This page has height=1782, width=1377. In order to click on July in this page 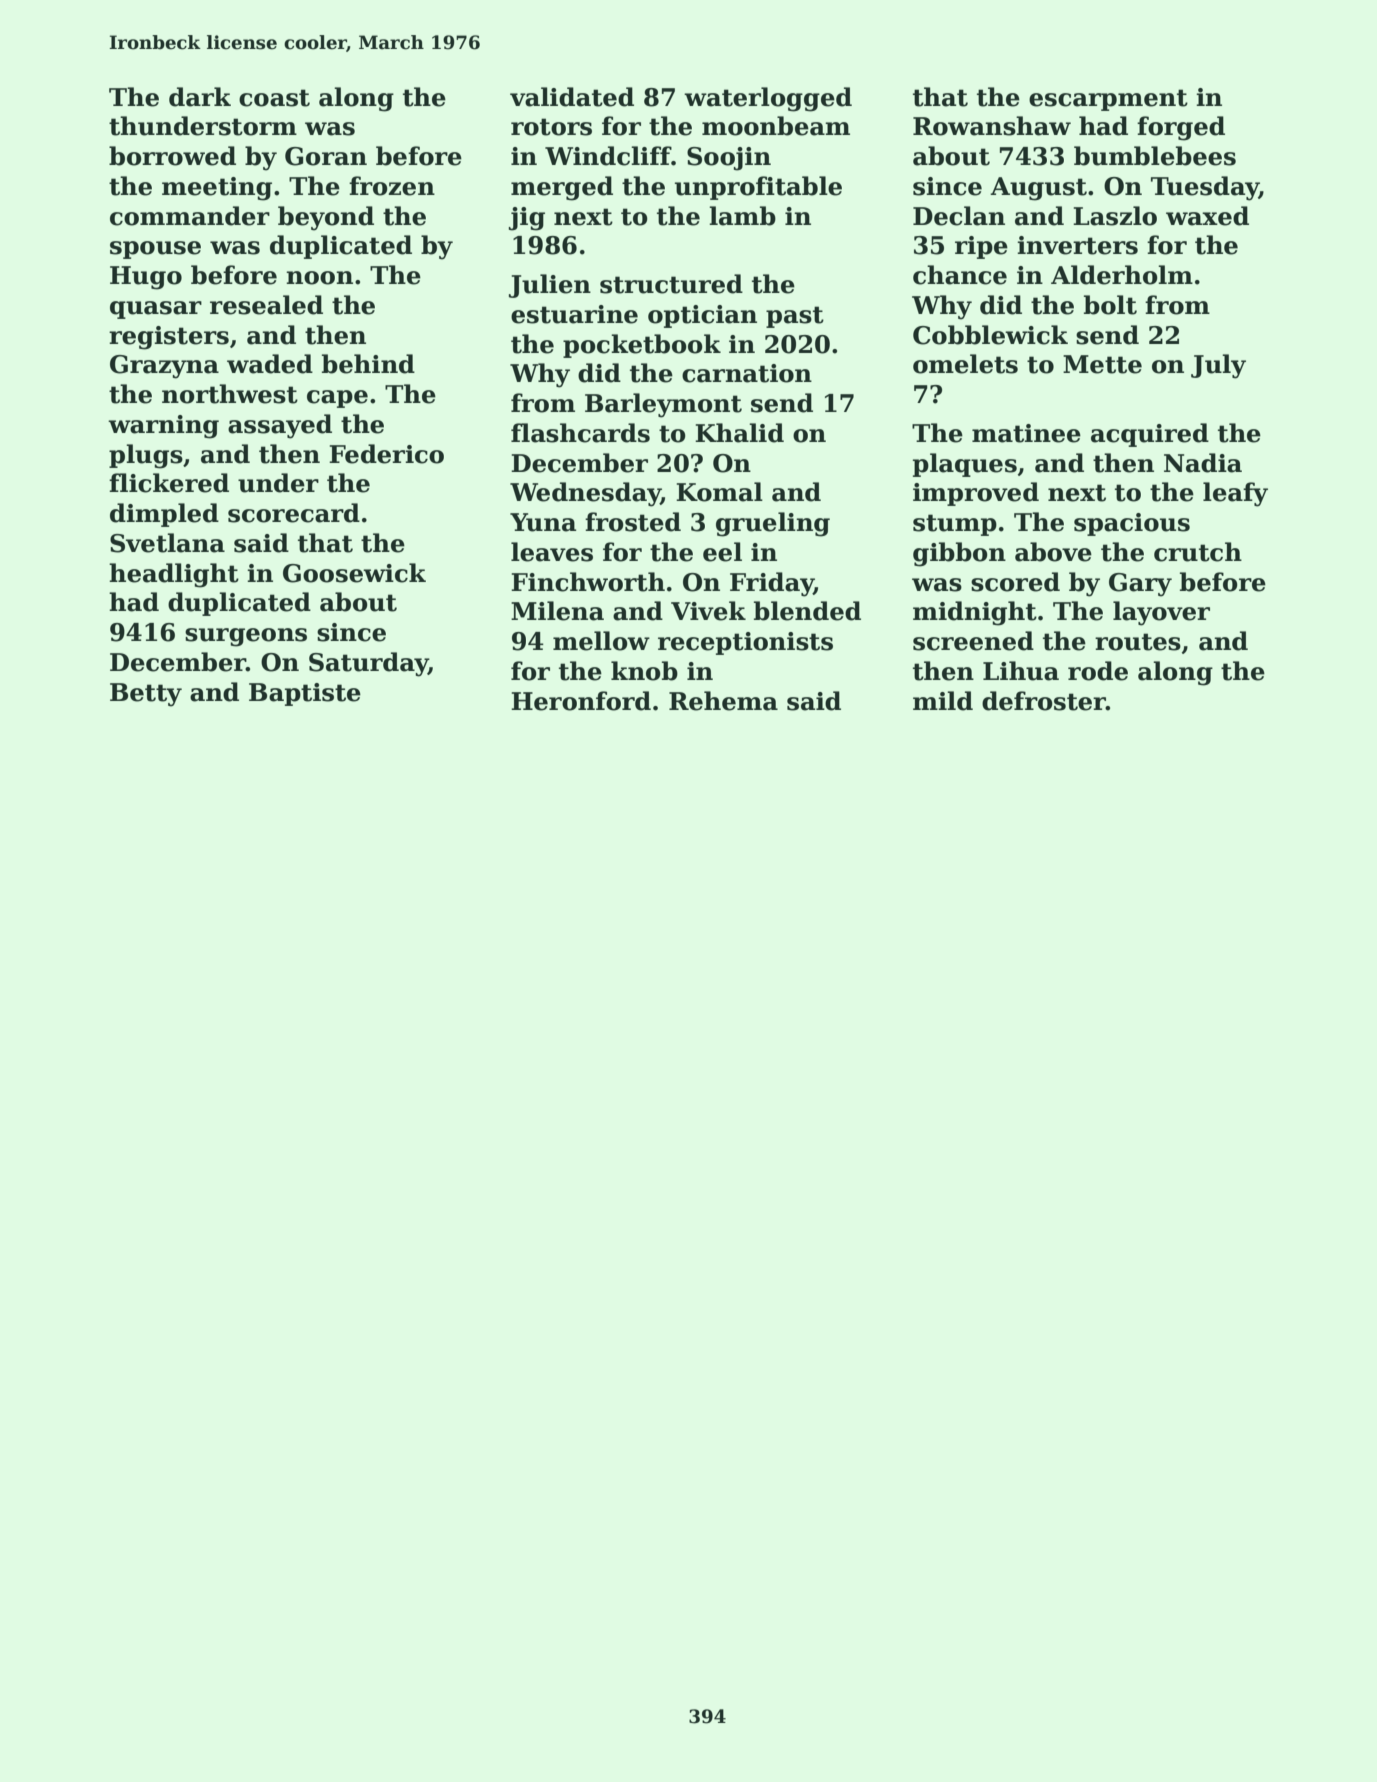, I will do `click(1218, 366)`.
